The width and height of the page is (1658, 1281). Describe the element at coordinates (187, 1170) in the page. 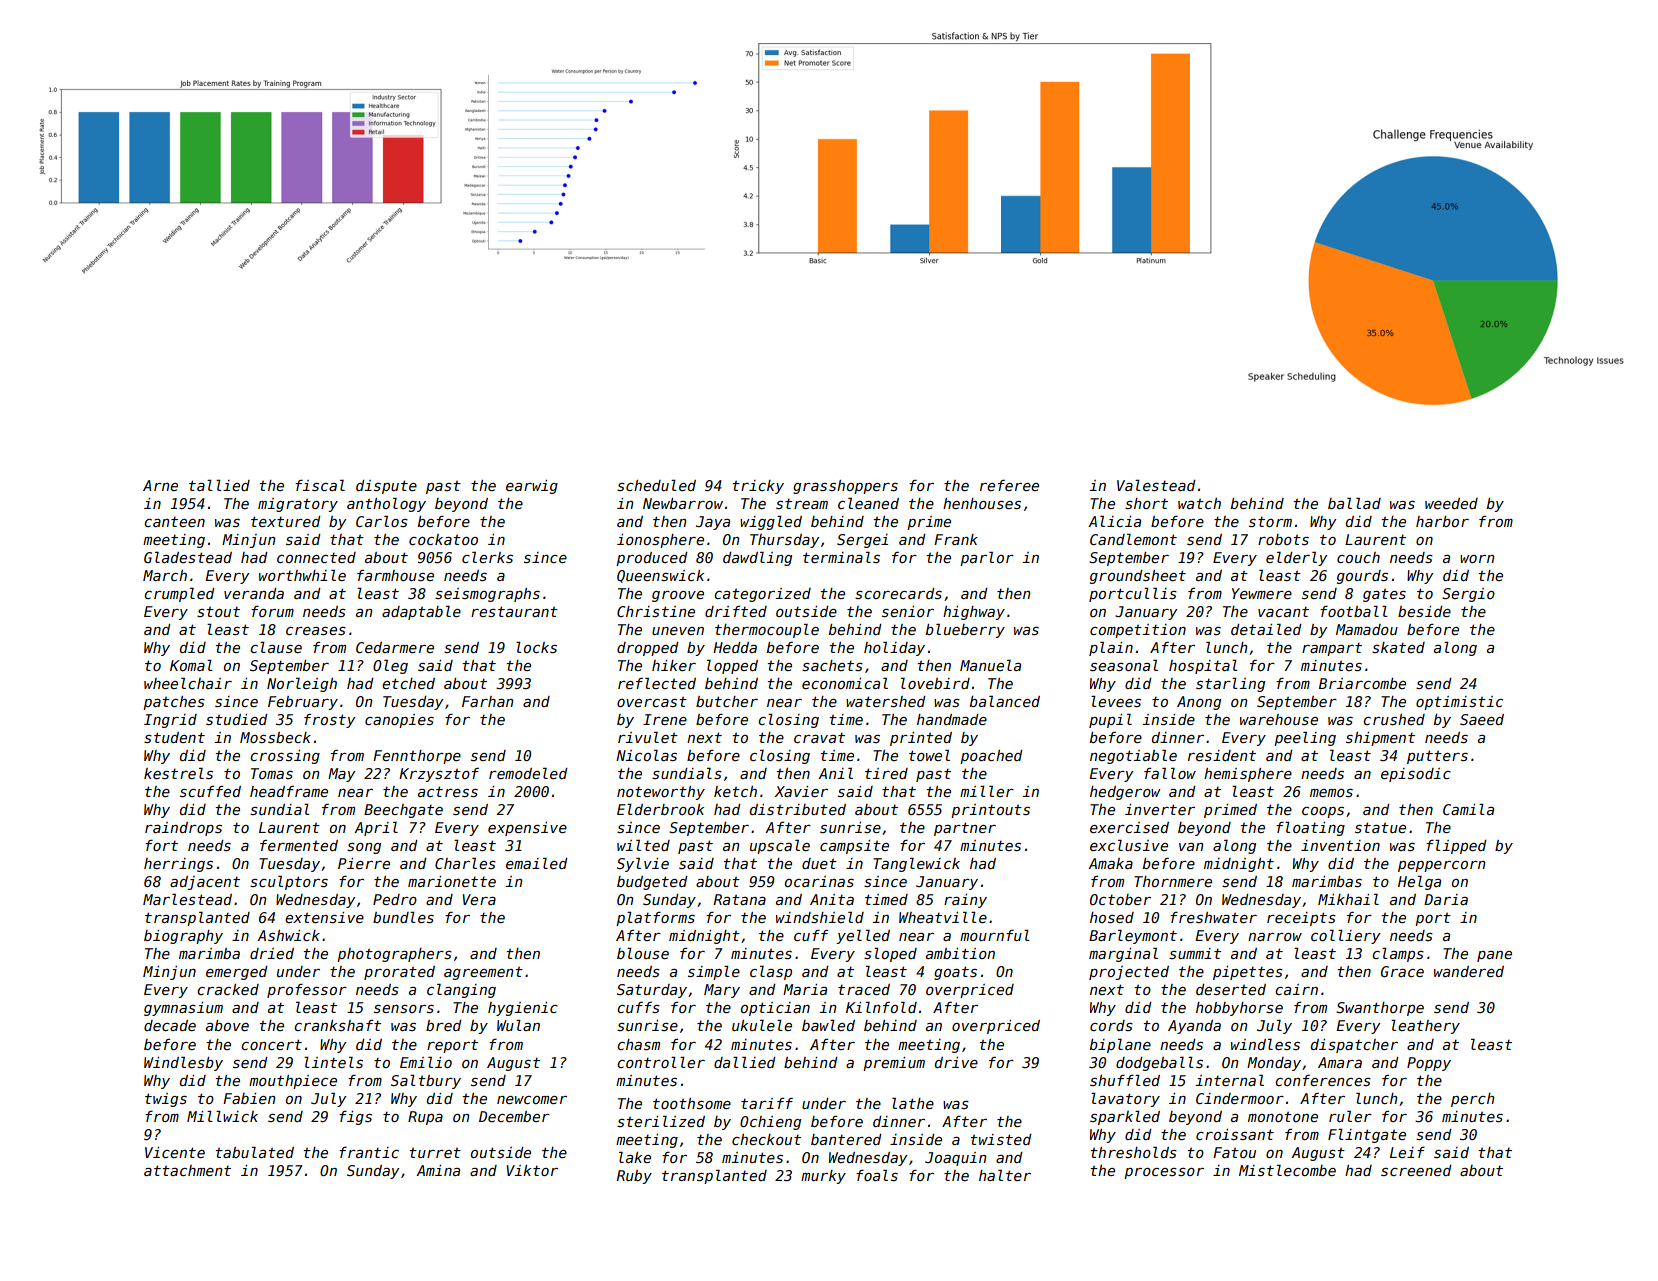

I see `attachment` at that location.
